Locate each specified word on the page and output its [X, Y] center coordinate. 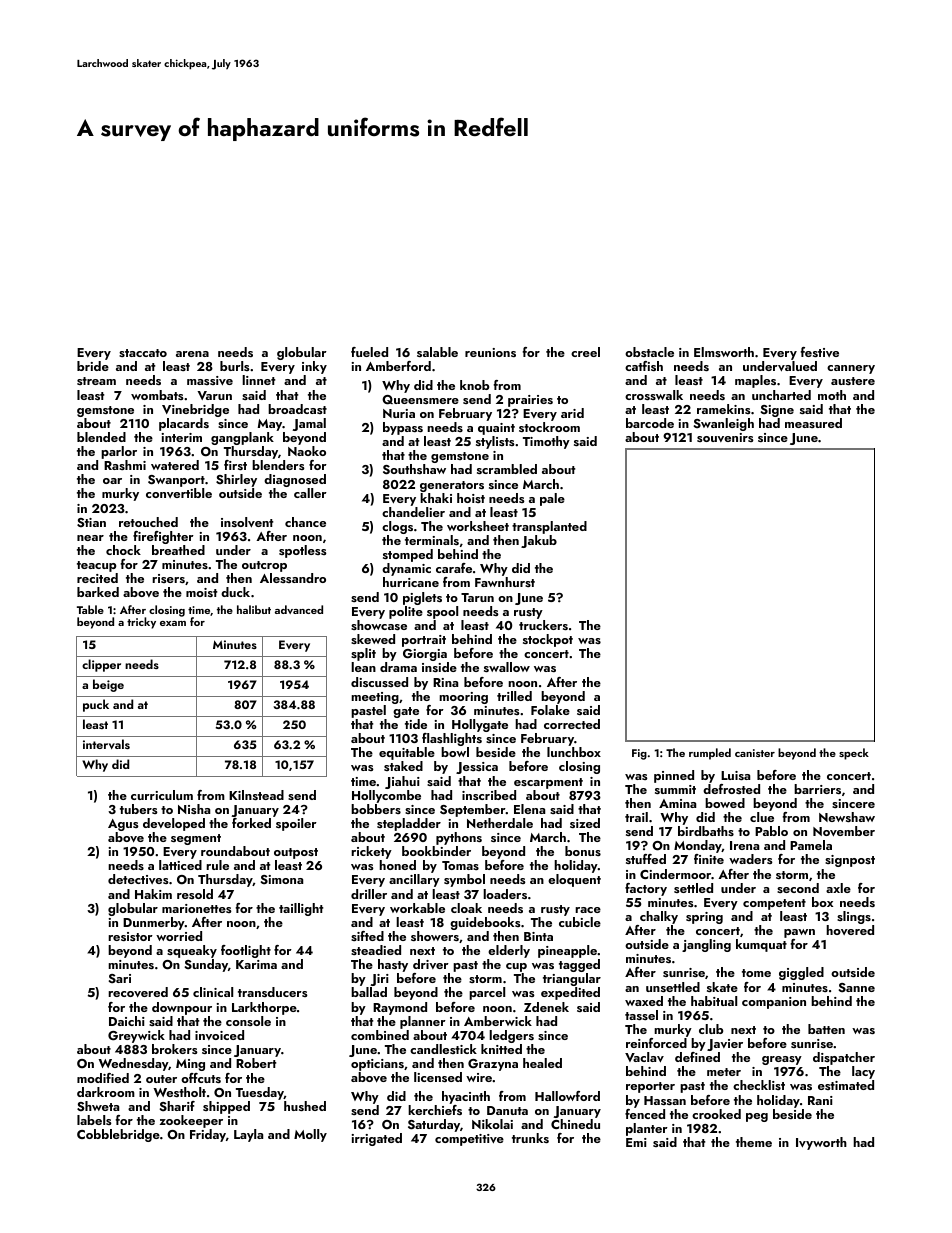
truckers [543, 625]
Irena [744, 845]
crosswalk [654, 395]
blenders [278, 465]
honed [397, 865]
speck [854, 754]
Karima [256, 964]
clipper [101, 665]
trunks [530, 1138]
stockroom [549, 427]
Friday [208, 1135]
